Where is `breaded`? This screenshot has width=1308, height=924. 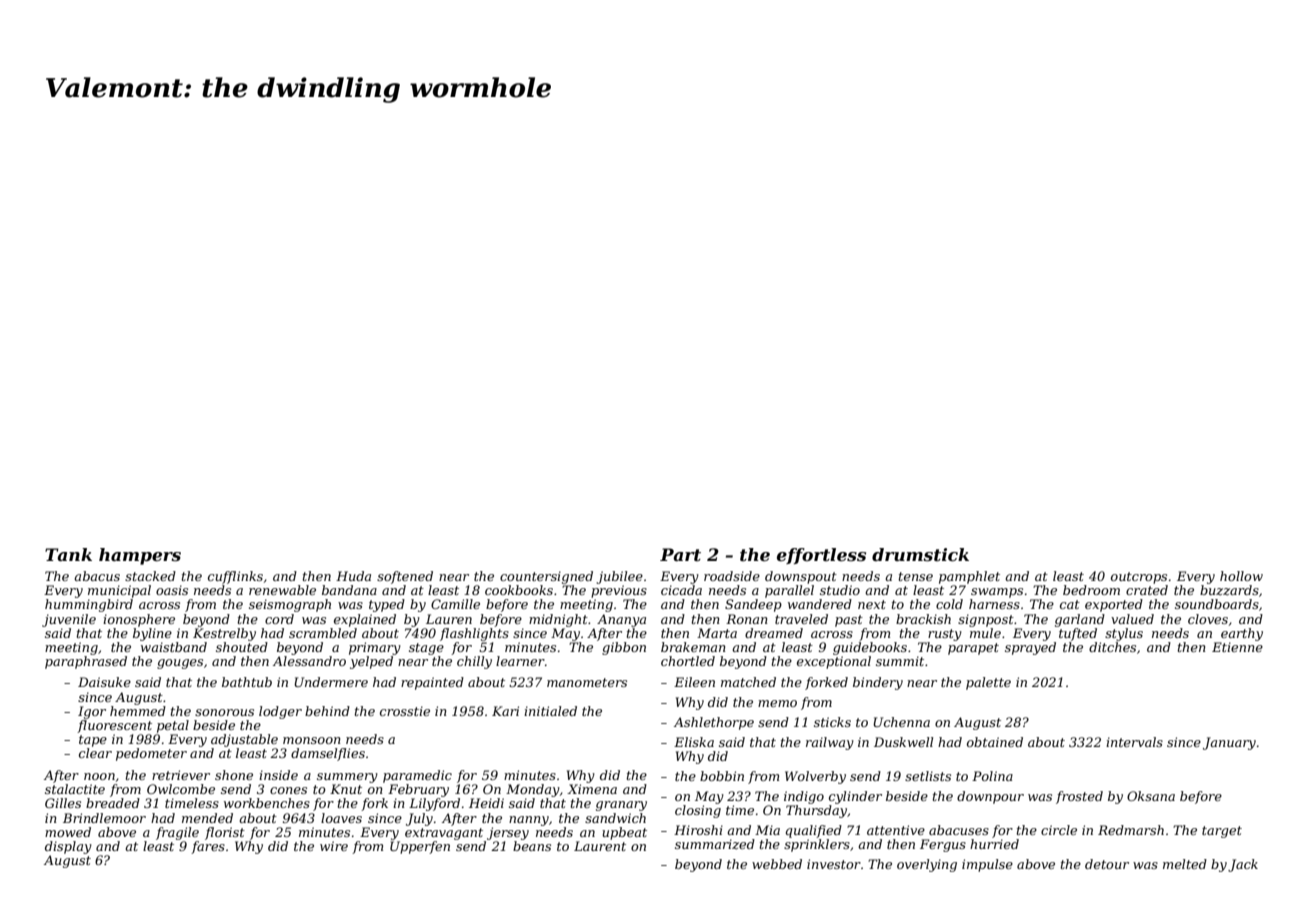 breaded is located at coordinates (113, 803).
